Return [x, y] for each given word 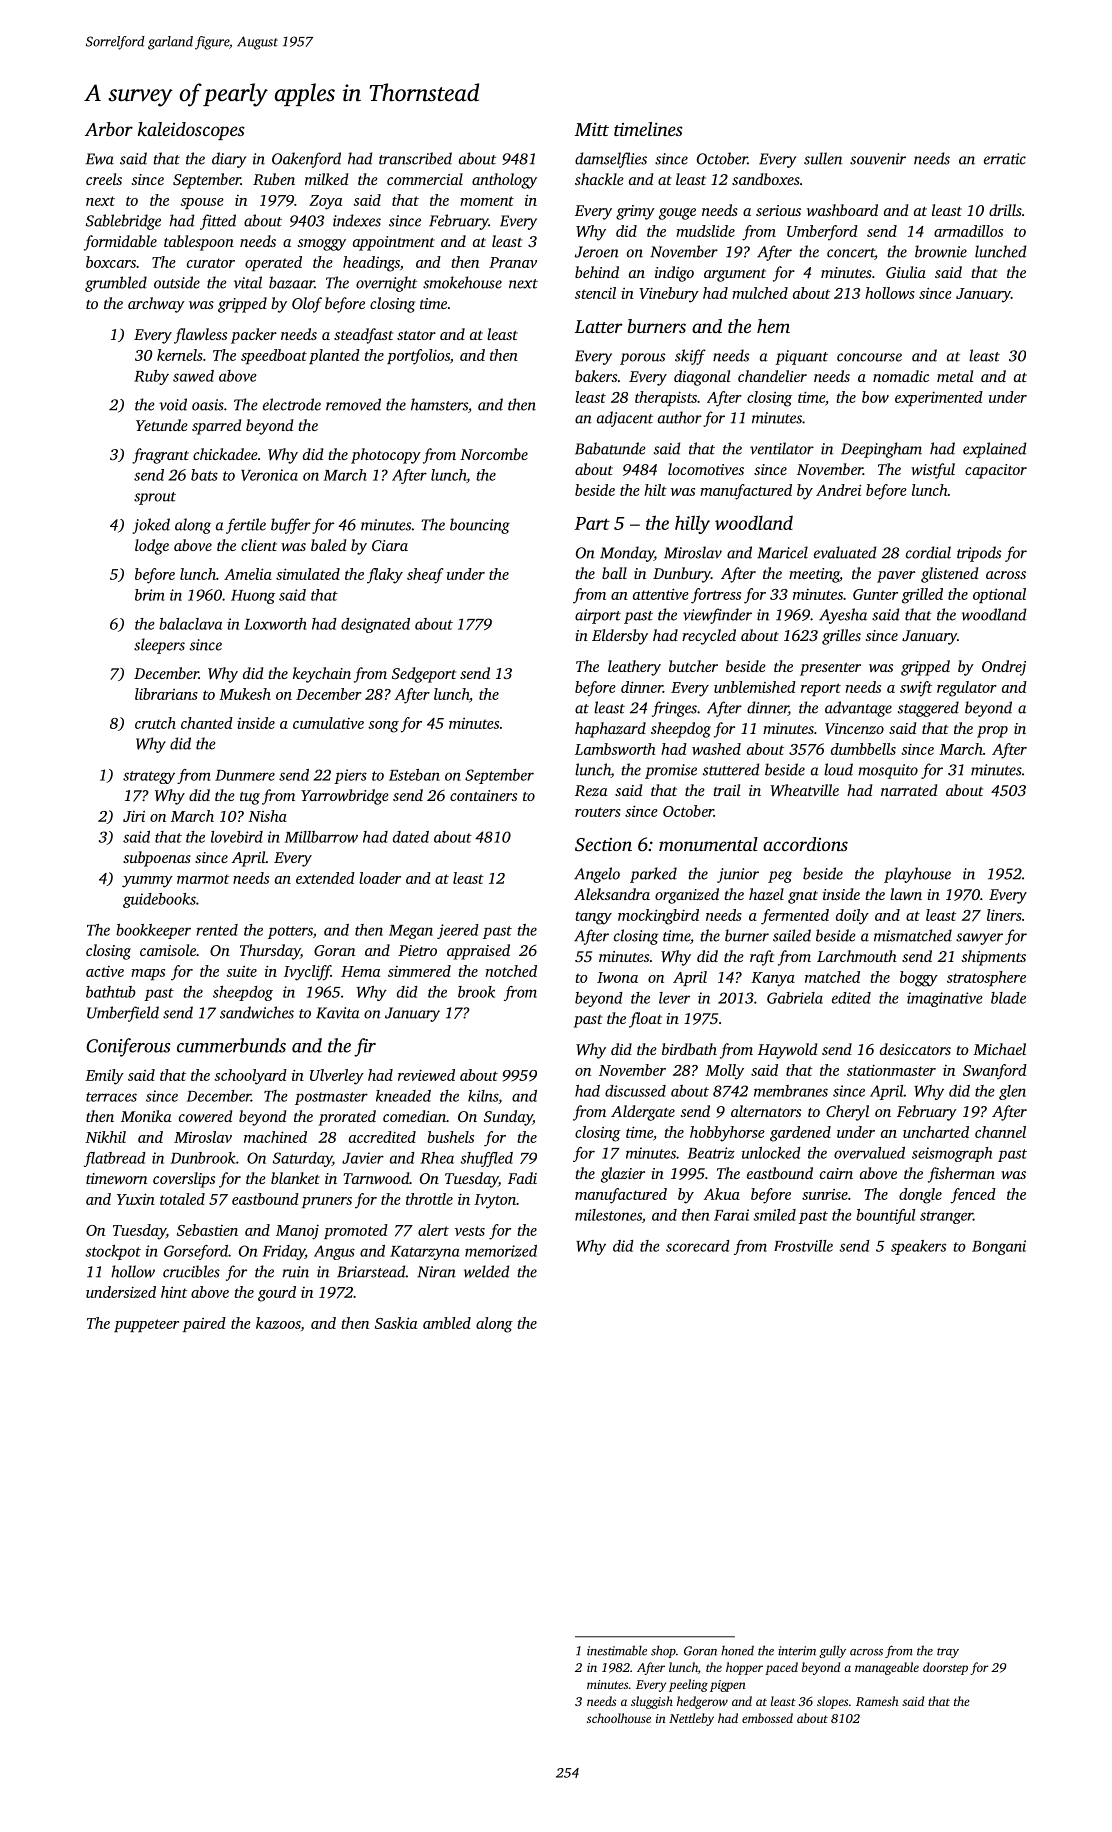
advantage [858, 709]
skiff [690, 357]
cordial [928, 552]
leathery [634, 668]
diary [229, 160]
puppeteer [146, 1325]
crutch [155, 723]
